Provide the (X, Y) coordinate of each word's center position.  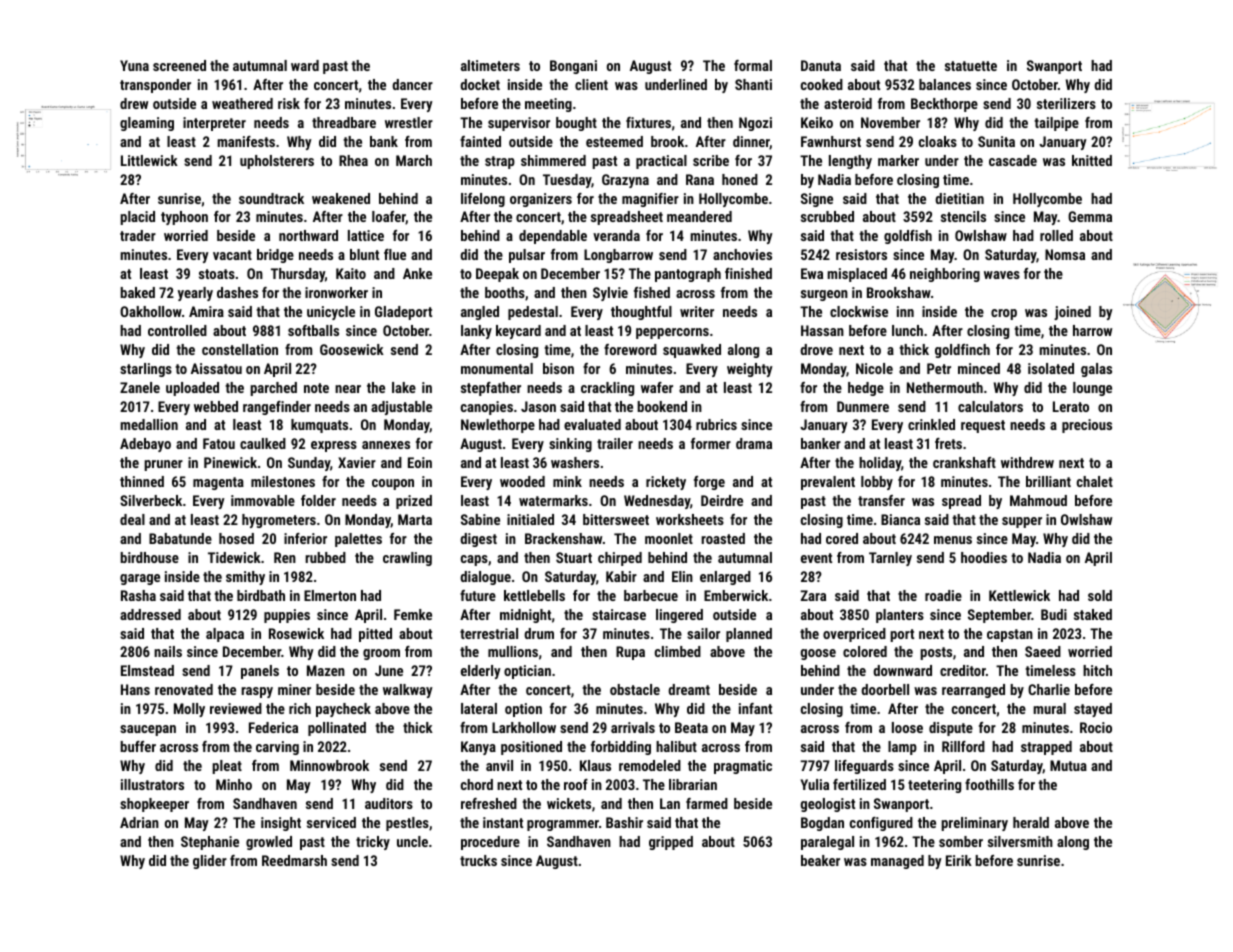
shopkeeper (154, 805)
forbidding (621, 748)
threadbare (344, 122)
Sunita (996, 141)
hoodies (984, 557)
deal (132, 519)
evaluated (592, 424)
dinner (751, 142)
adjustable (401, 408)
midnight (525, 616)
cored (842, 538)
